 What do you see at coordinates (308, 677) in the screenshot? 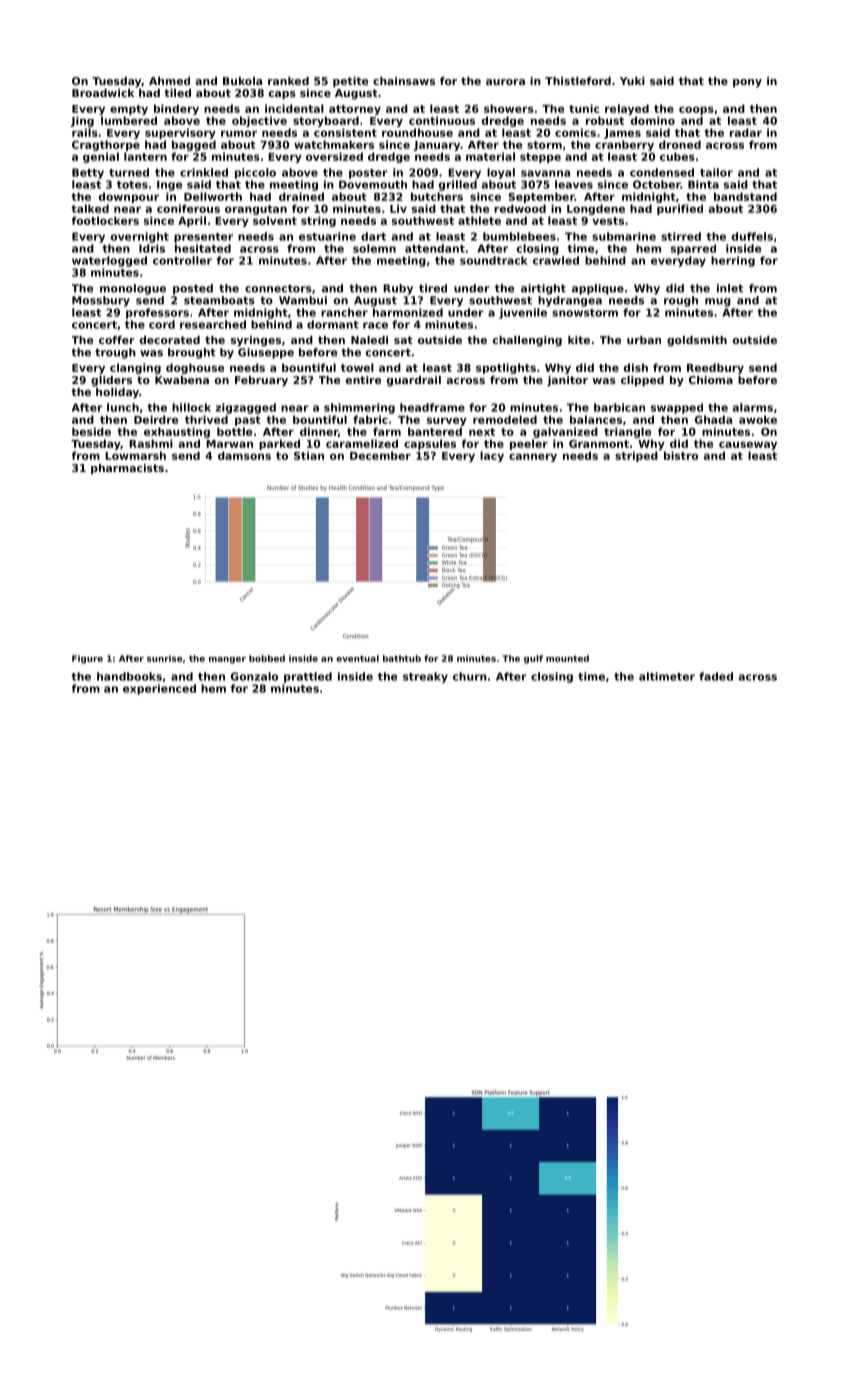
I see `prattled` at bounding box center [308, 677].
